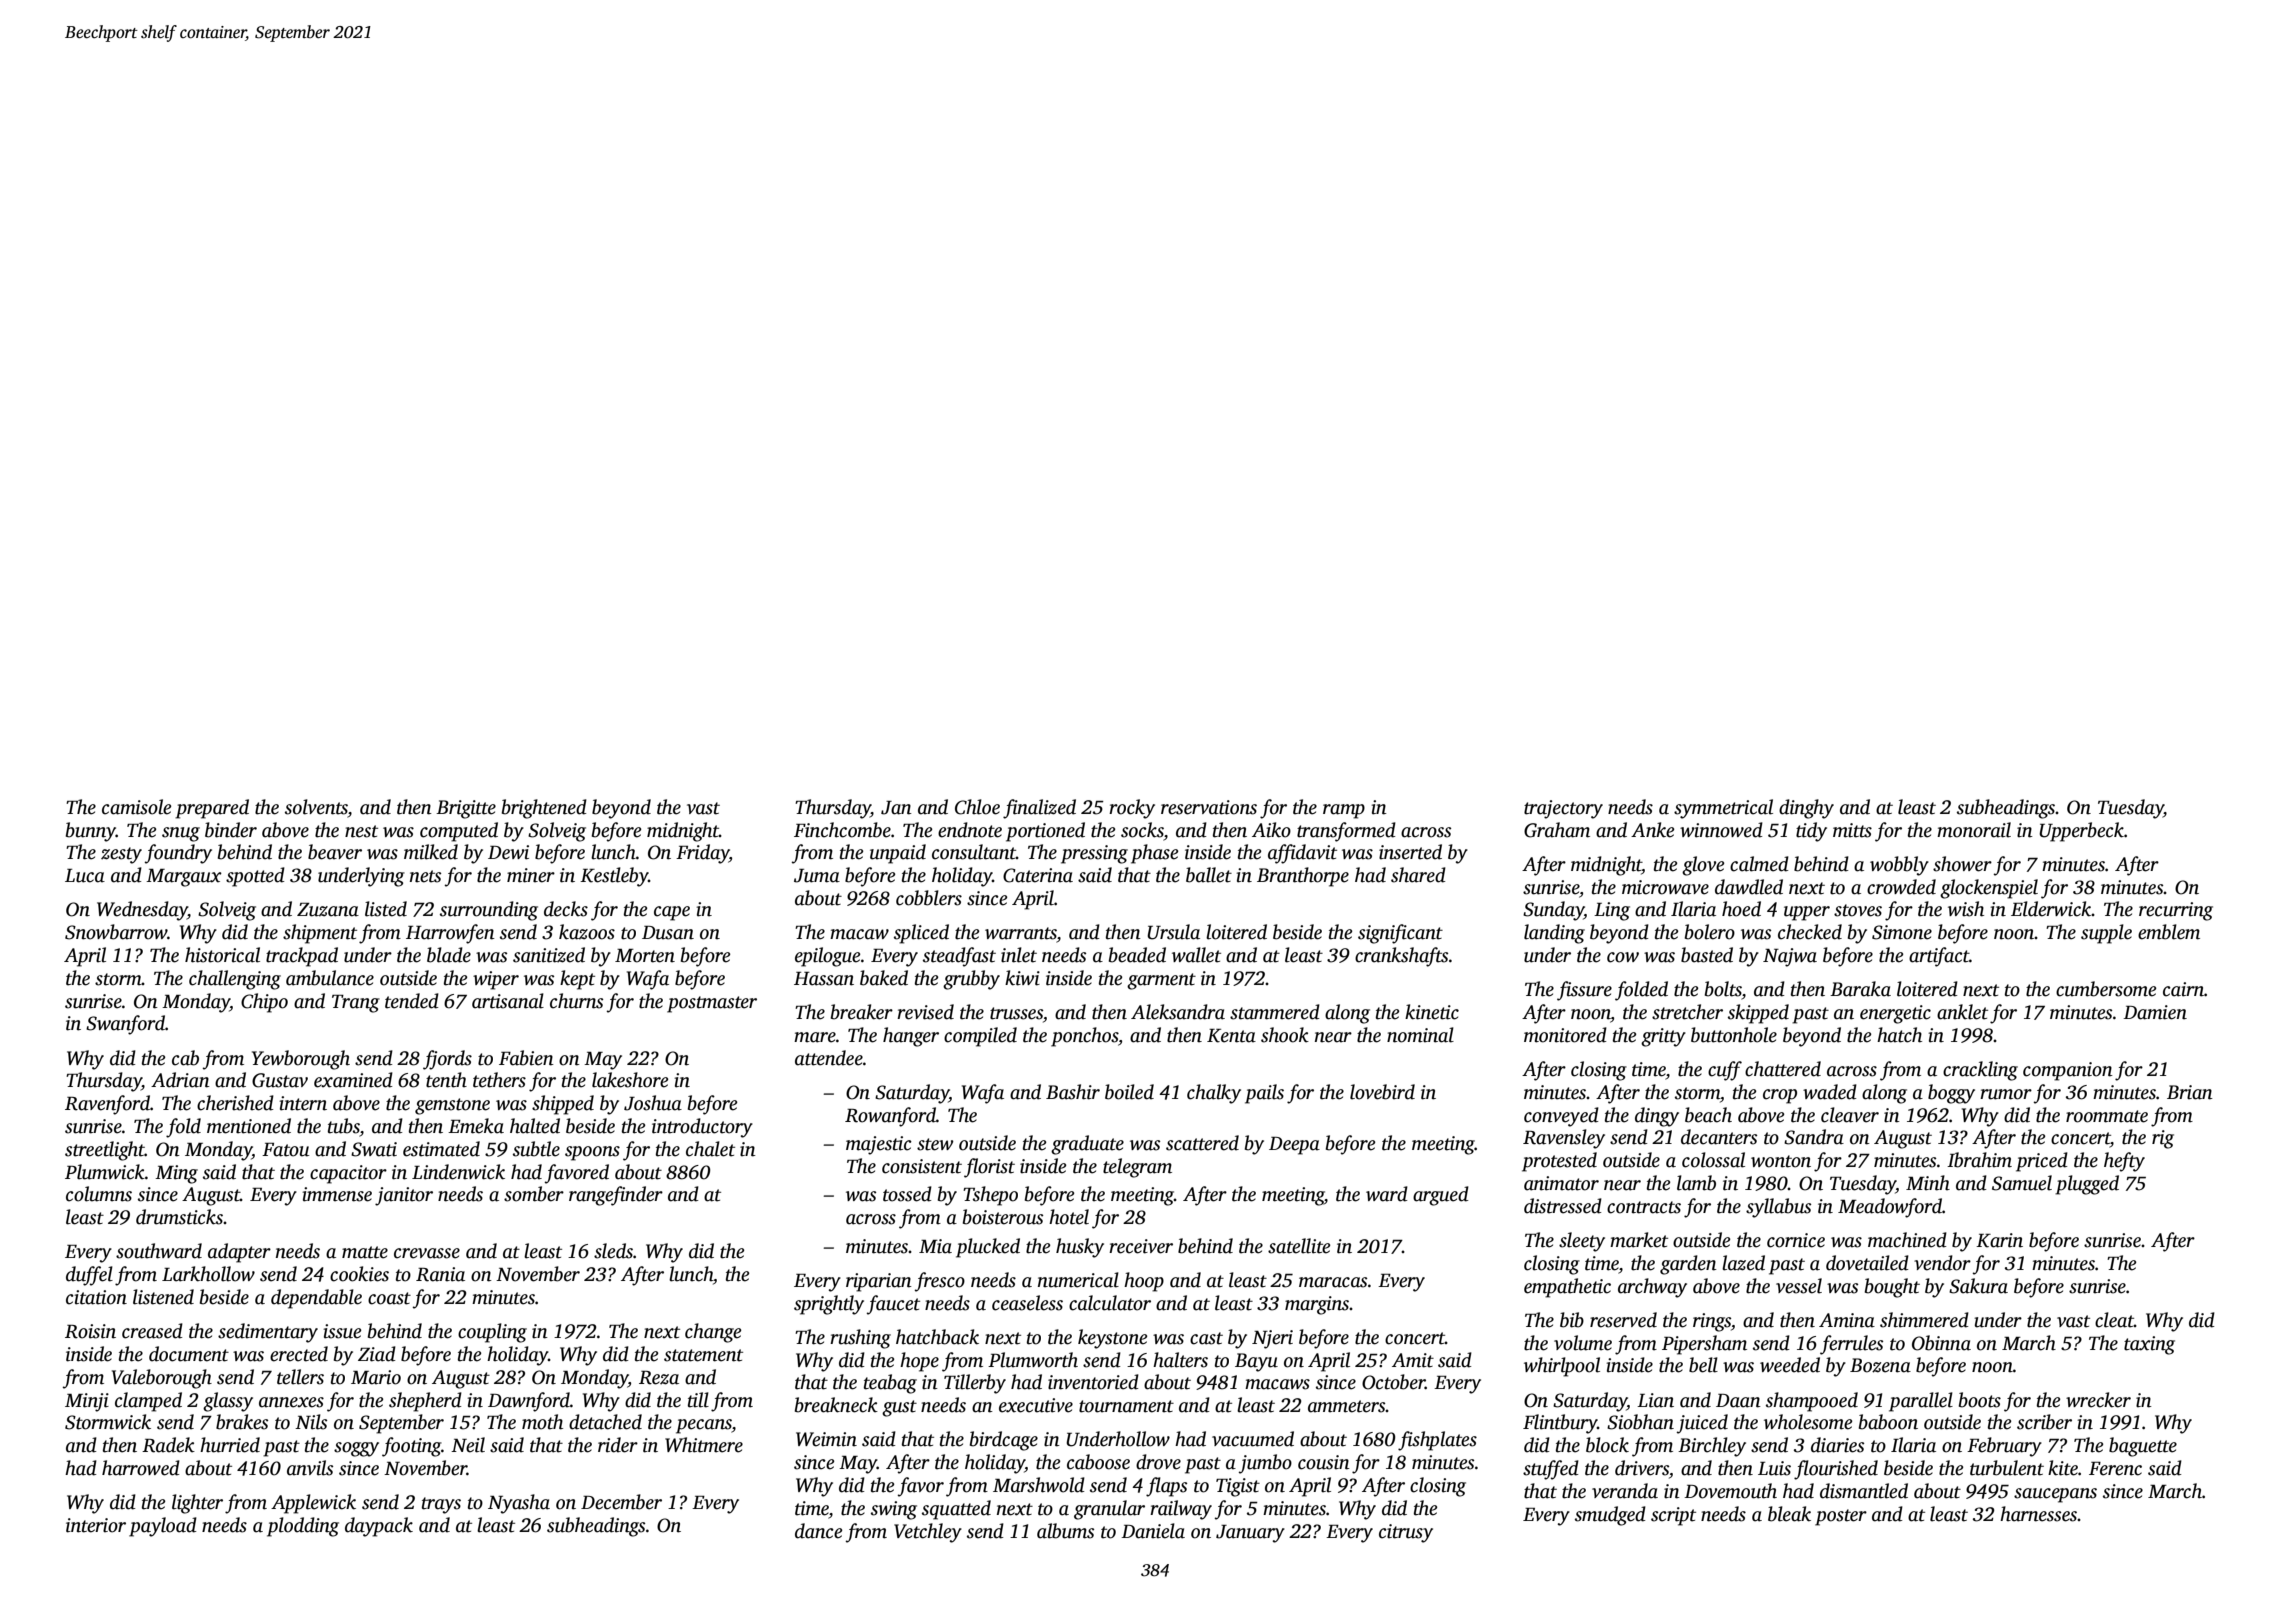  What do you see at coordinates (544, 809) in the screenshot?
I see `brightened` at bounding box center [544, 809].
